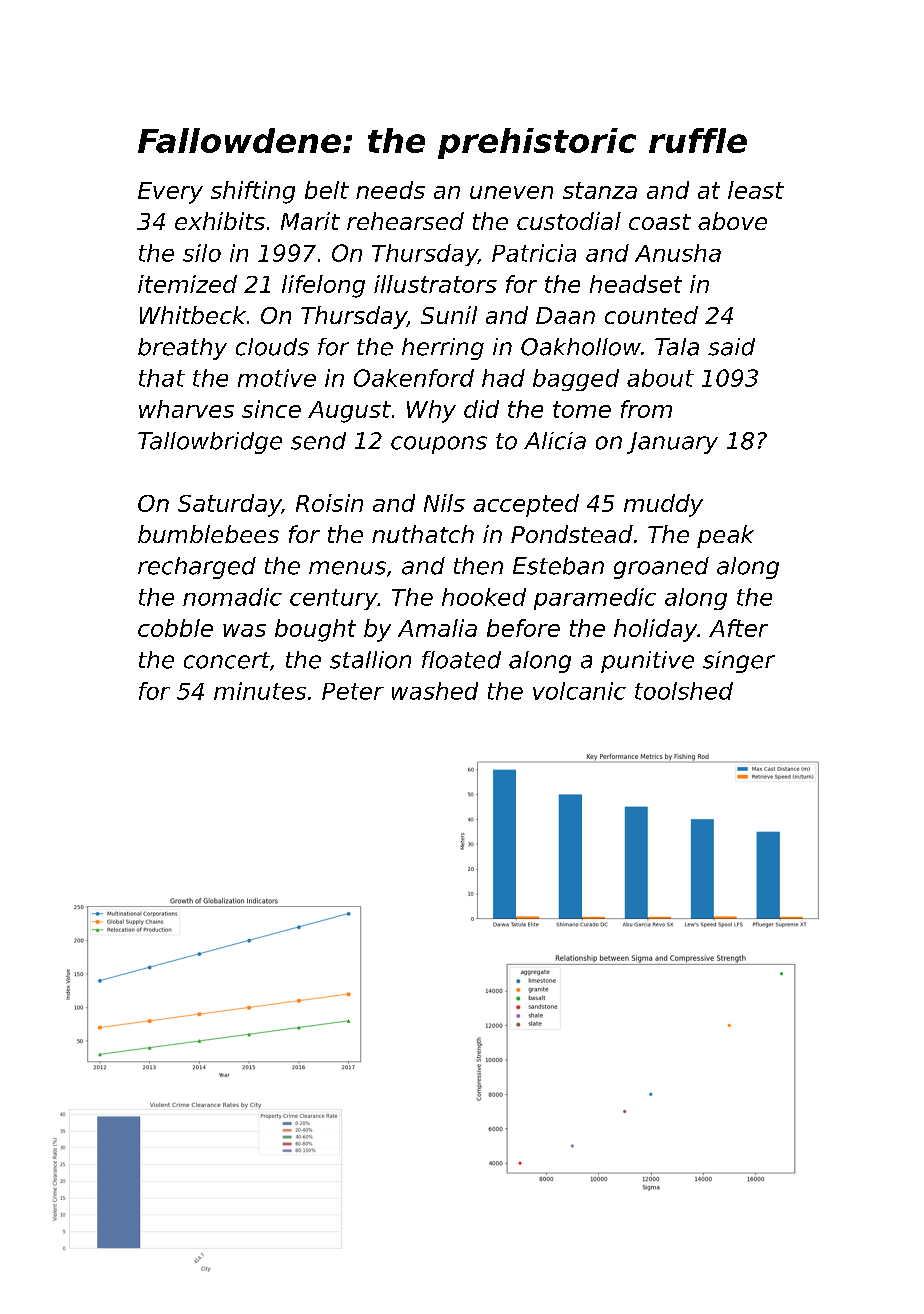  What do you see at coordinates (318, 441) in the image?
I see `send` at bounding box center [318, 441].
